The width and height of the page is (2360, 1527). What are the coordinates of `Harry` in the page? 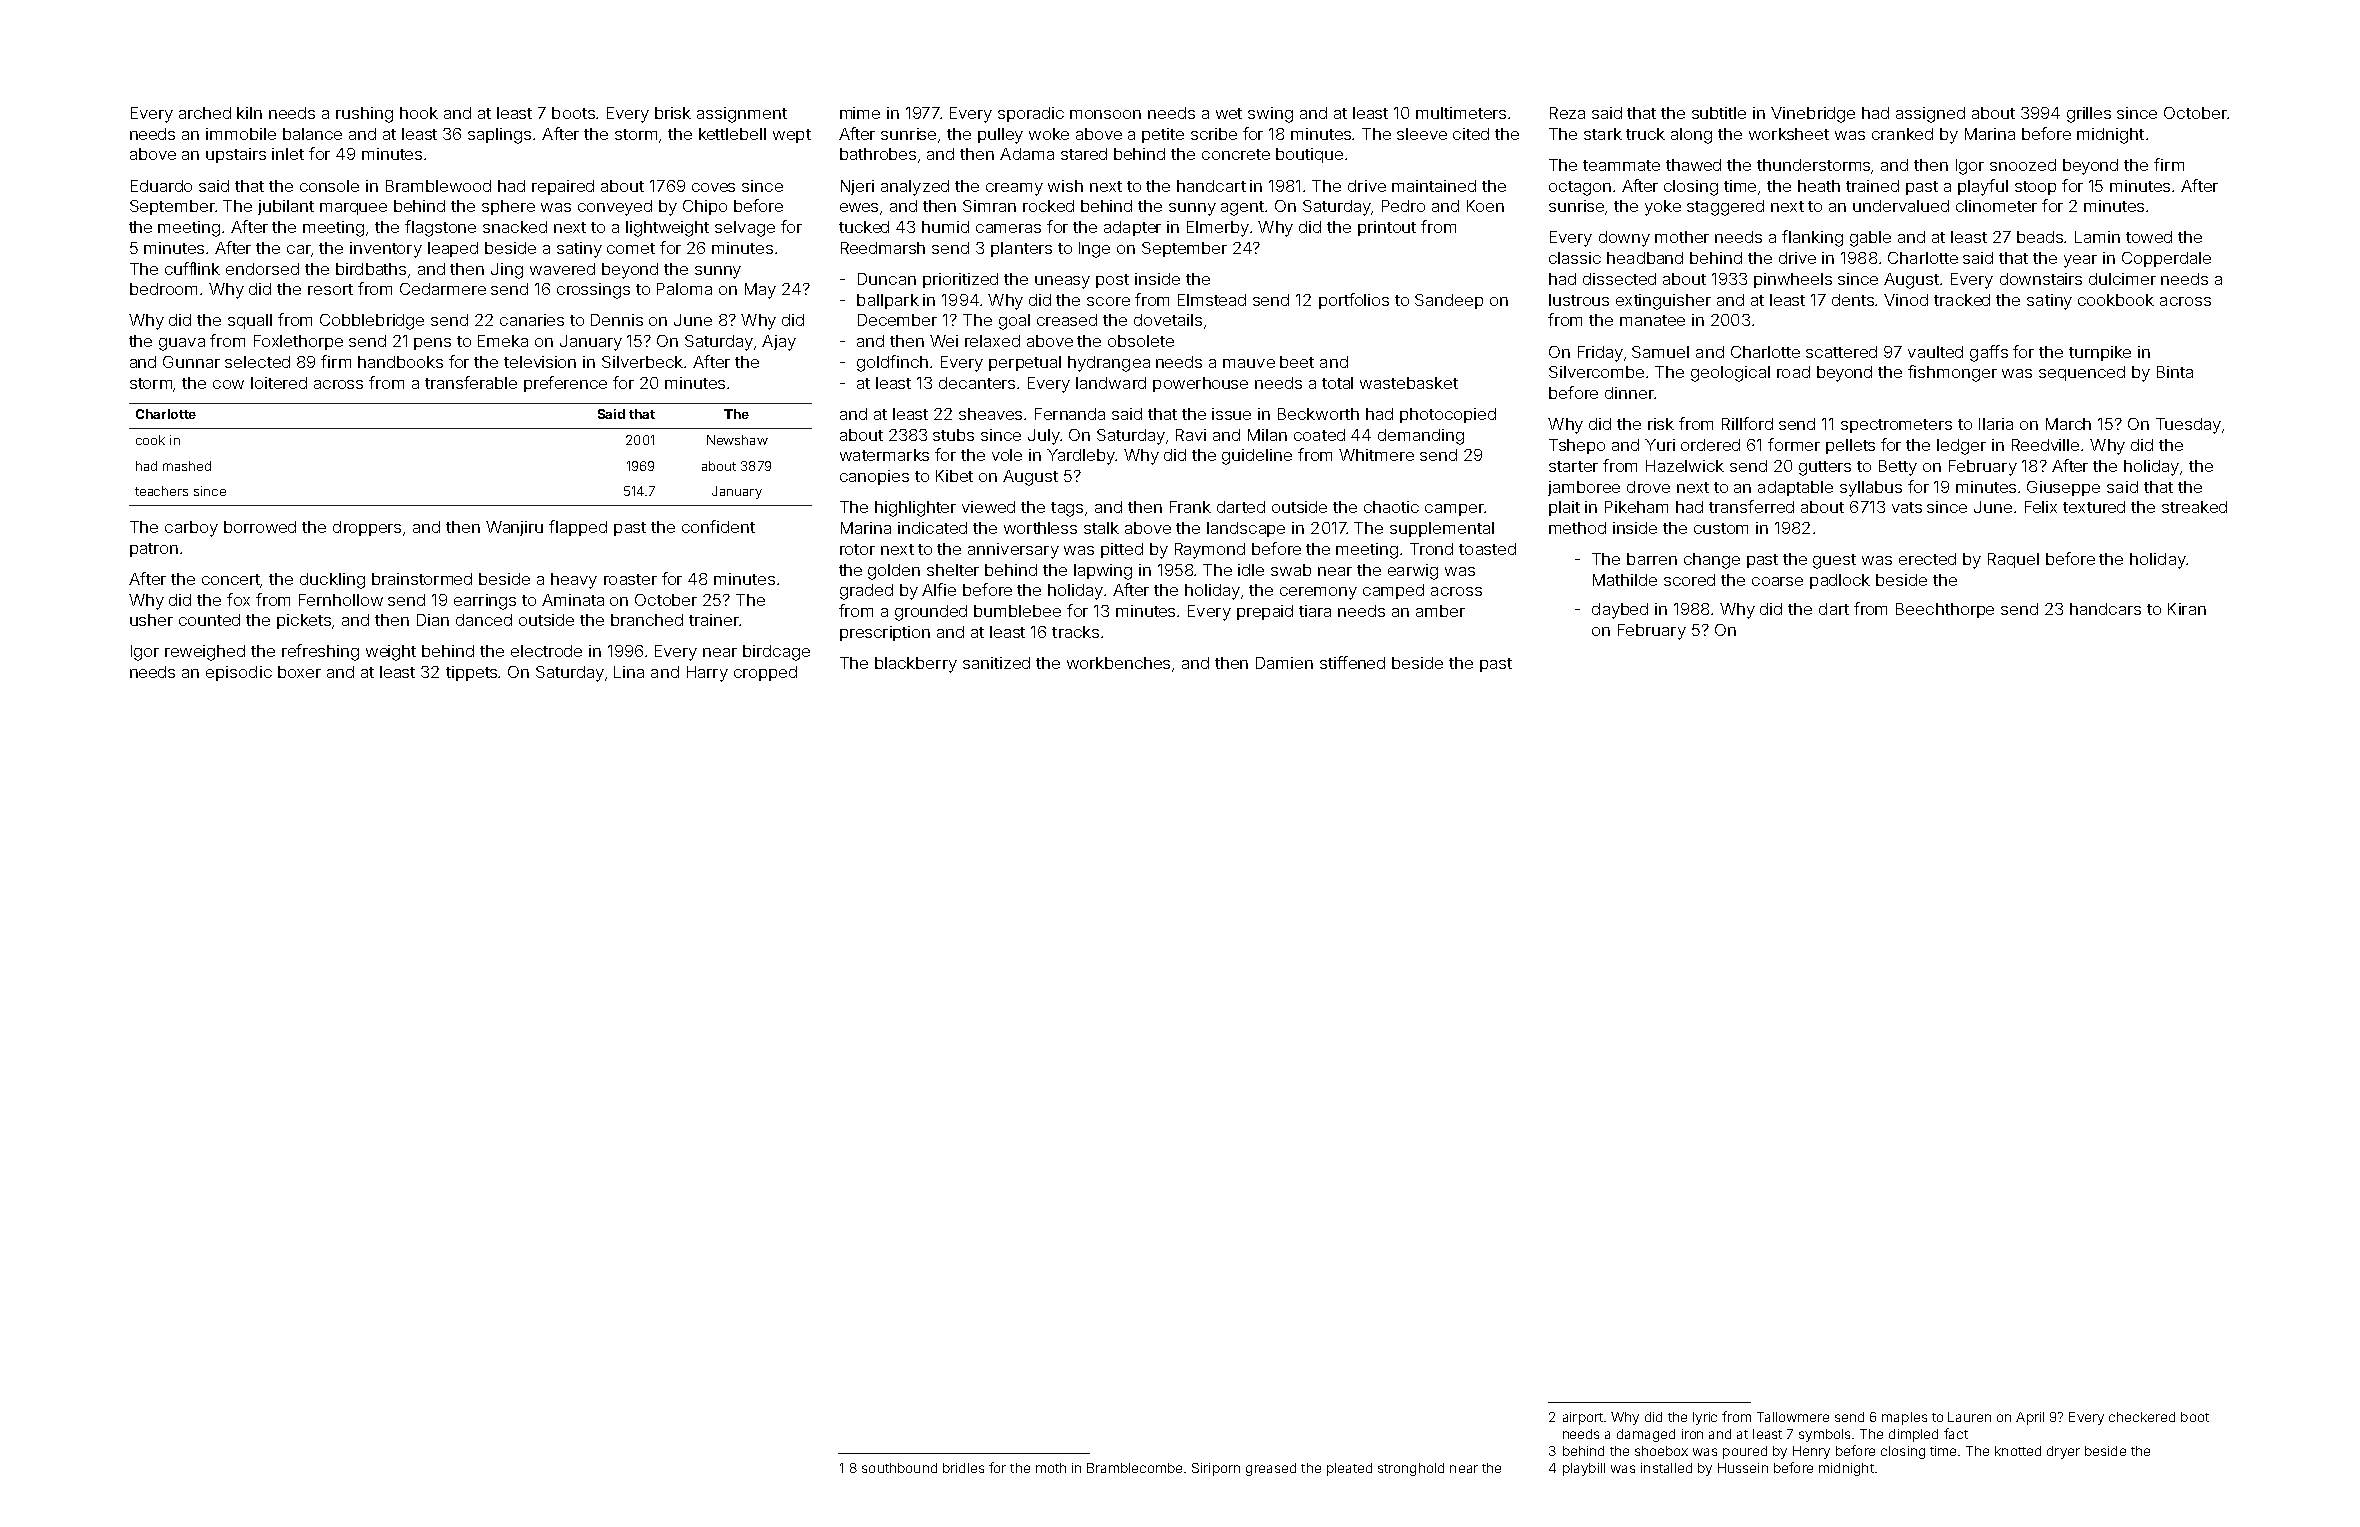 It's located at (707, 674).
